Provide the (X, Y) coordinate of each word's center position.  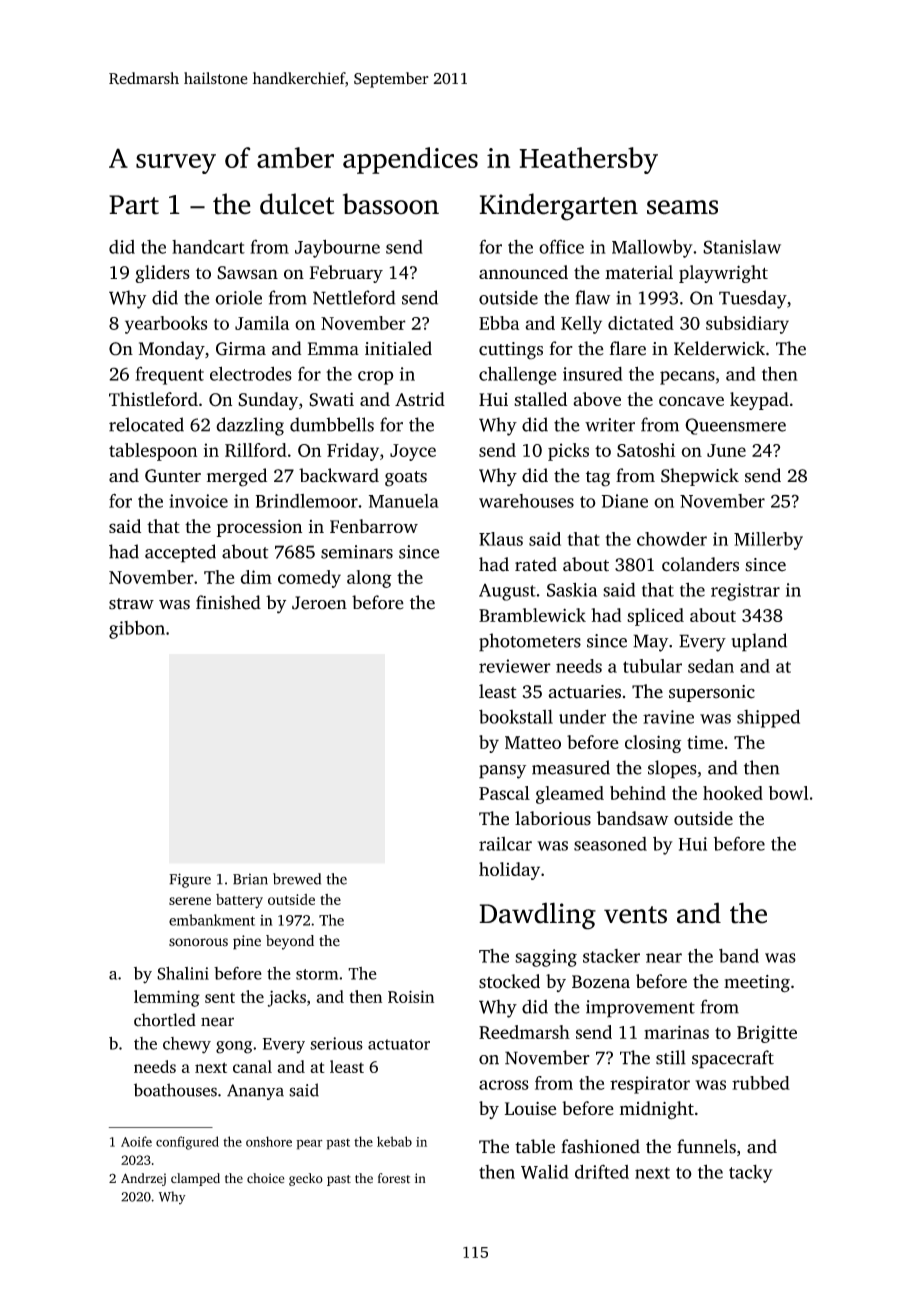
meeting (757, 984)
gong (234, 1047)
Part (134, 205)
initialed (398, 348)
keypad (759, 401)
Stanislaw (742, 247)
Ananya (255, 1092)
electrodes (251, 373)
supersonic (712, 693)
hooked (733, 793)
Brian (250, 879)
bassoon (391, 204)
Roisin (411, 996)
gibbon (137, 630)
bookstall (516, 716)
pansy (502, 772)
